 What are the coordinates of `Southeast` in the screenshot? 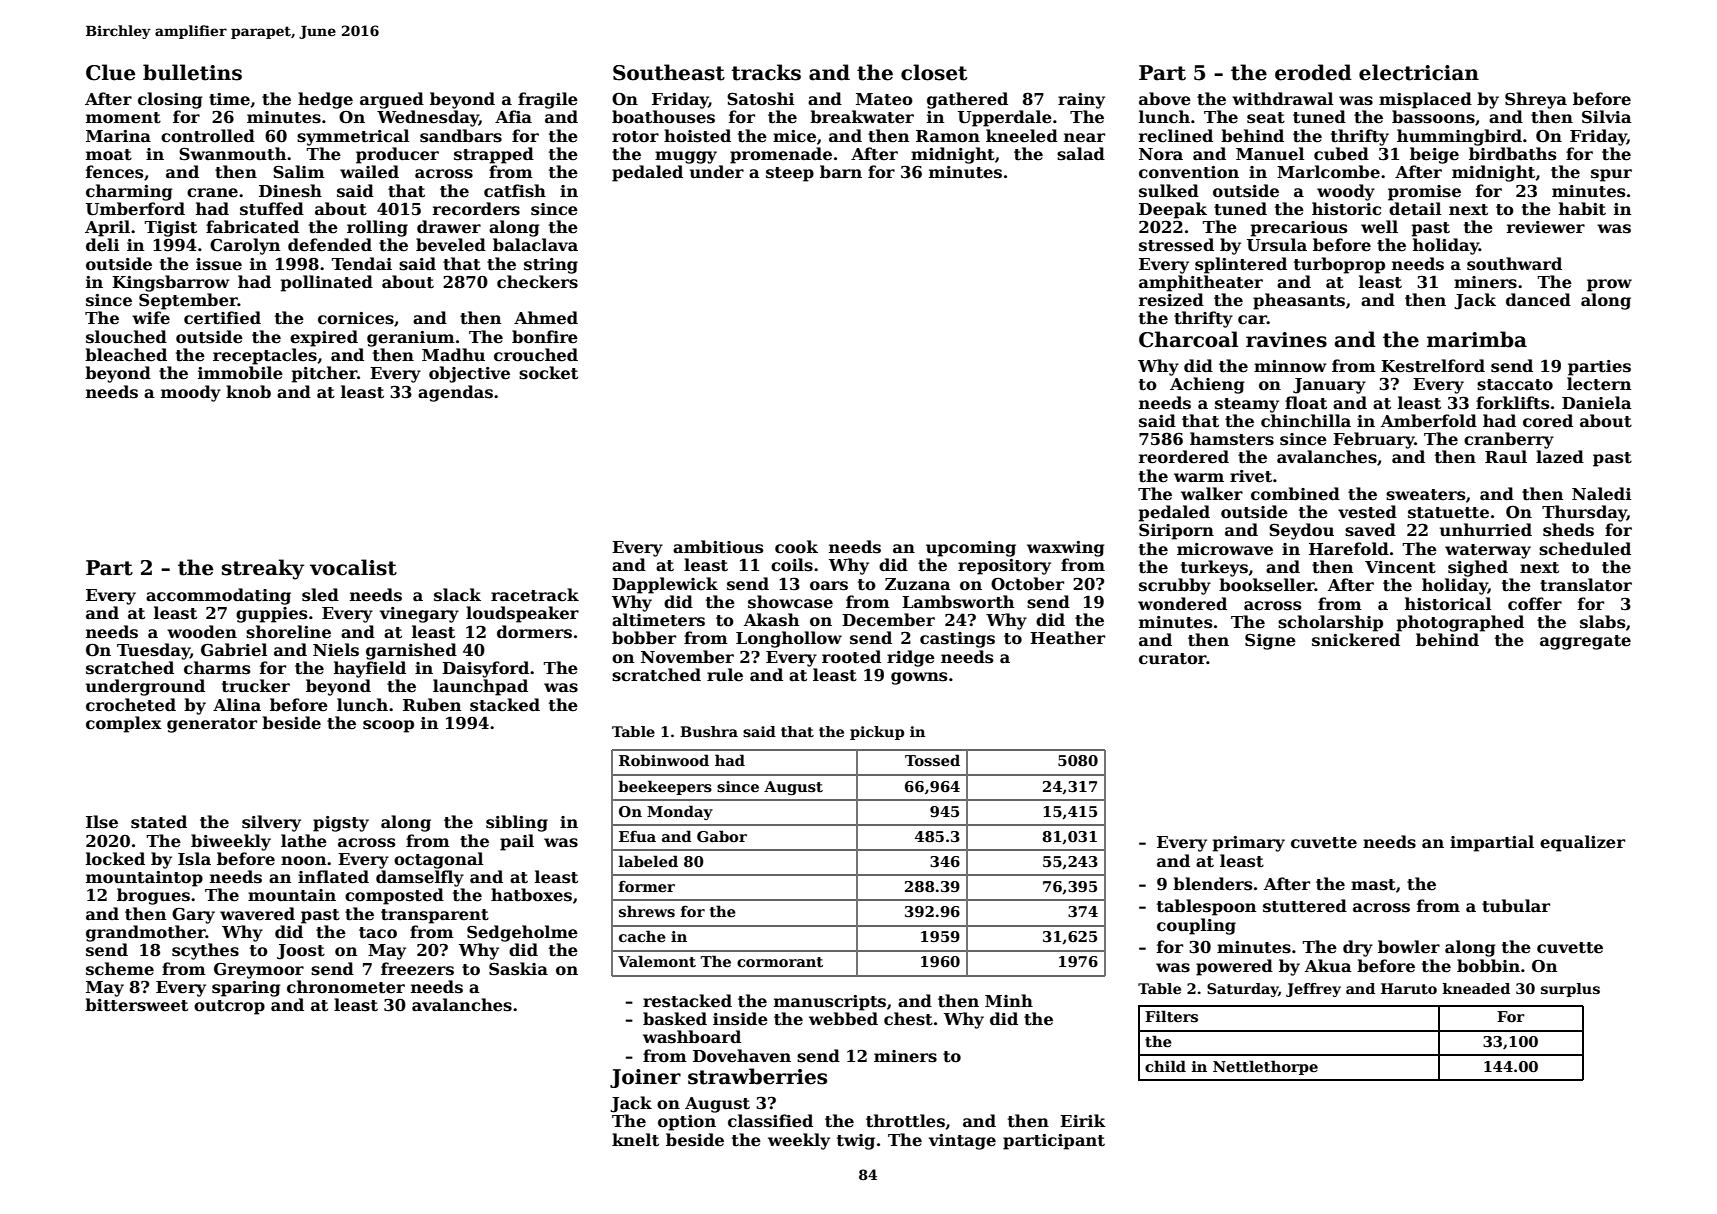 It's located at (669, 72).
